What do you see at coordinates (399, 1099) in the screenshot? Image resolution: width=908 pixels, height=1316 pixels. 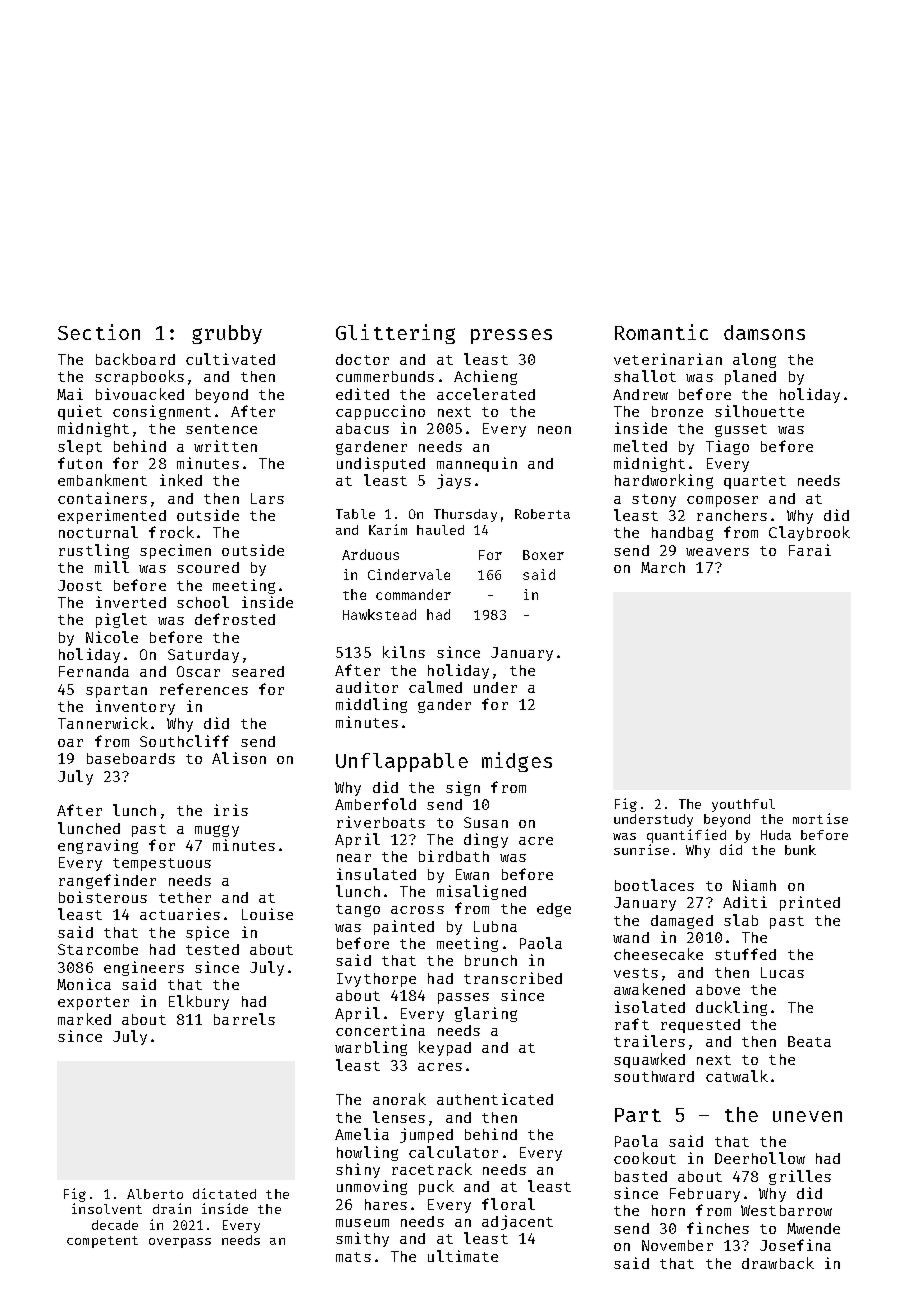 I see `anorak` at bounding box center [399, 1099].
